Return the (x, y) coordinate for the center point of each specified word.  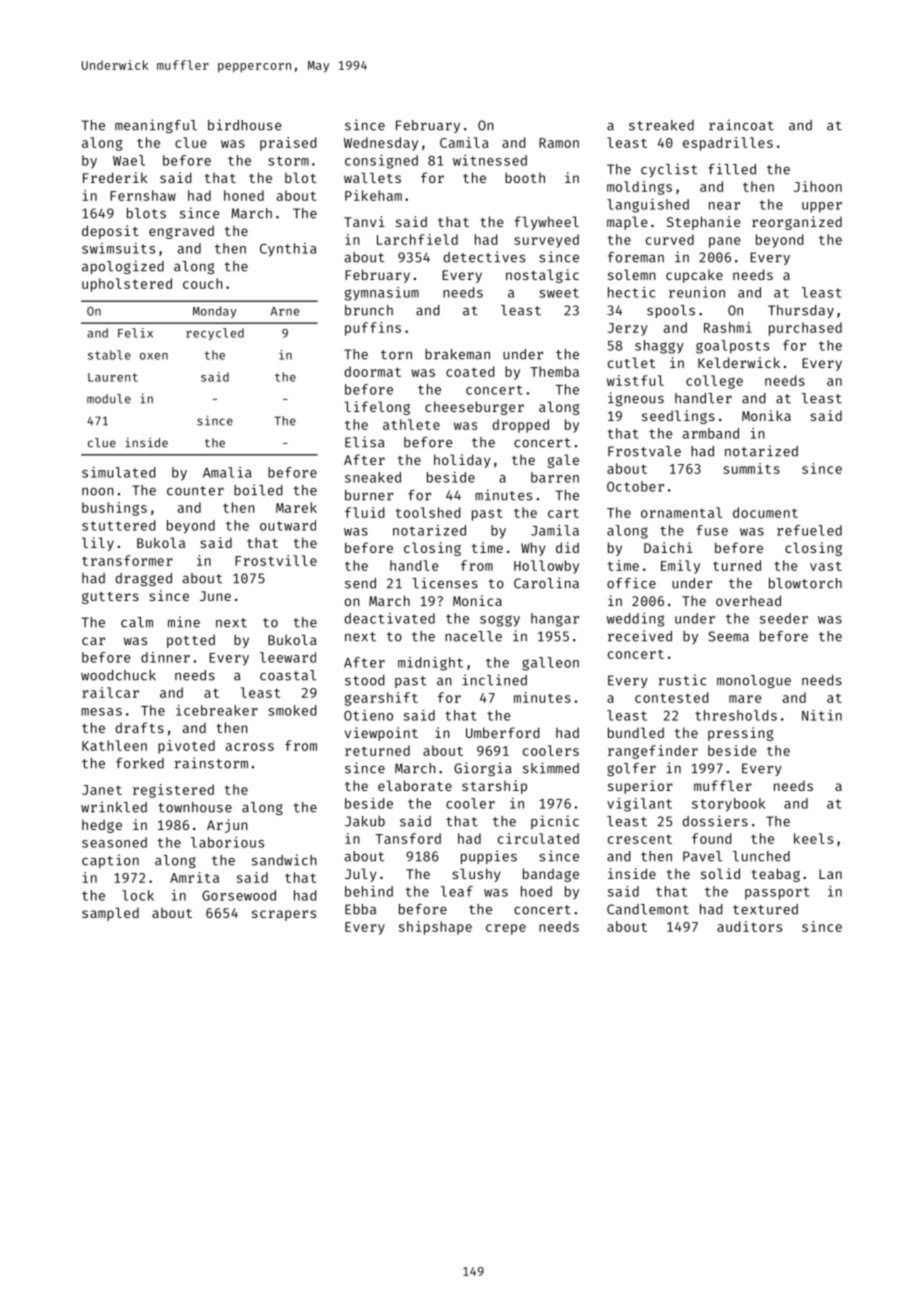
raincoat (741, 125)
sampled (110, 914)
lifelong (377, 408)
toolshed (428, 512)
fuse (712, 530)
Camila (464, 142)
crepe (506, 929)
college (714, 382)
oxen (154, 356)
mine (184, 622)
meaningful (156, 126)
